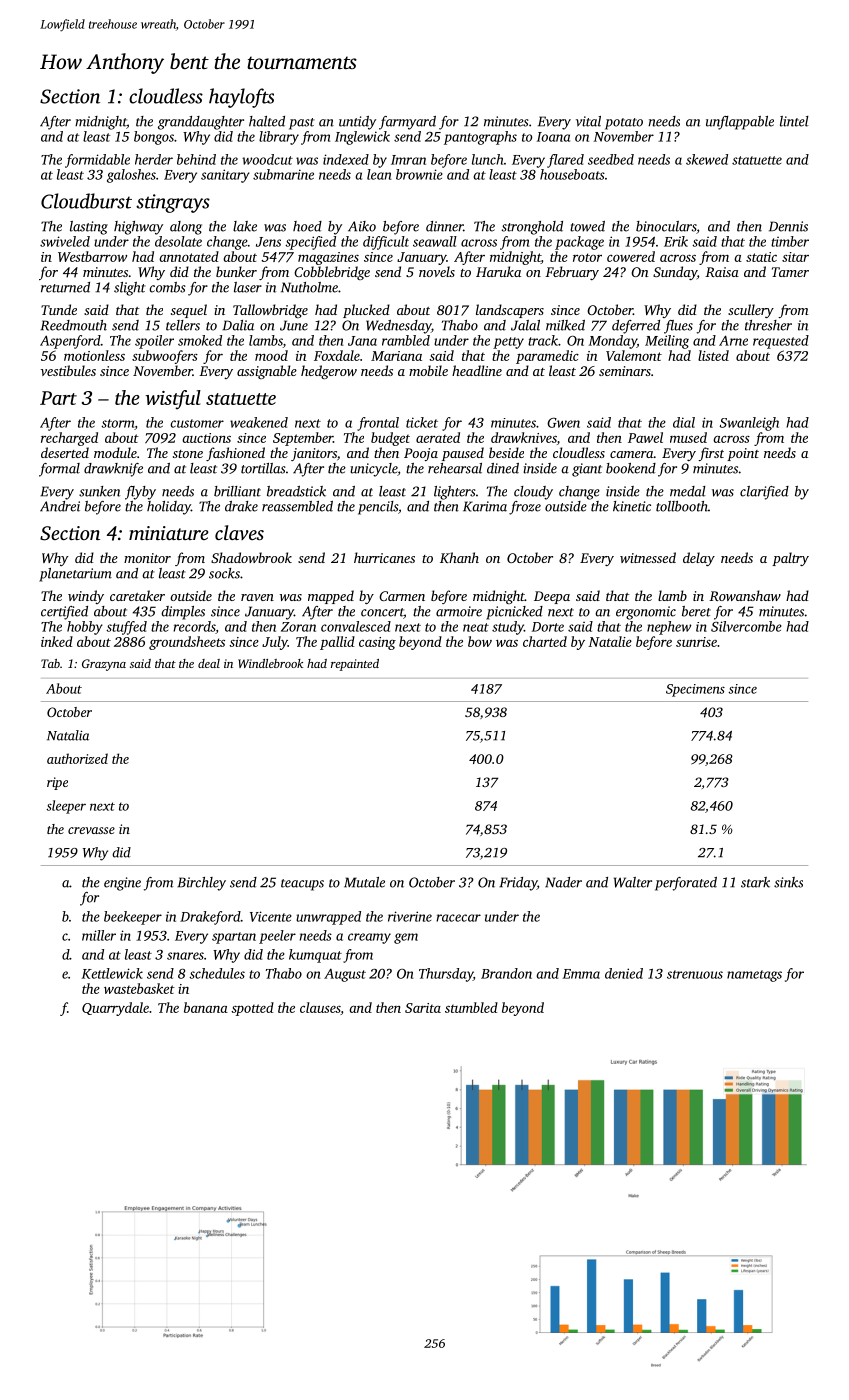  Describe the element at coordinates (696, 611) in the page. I see `beret` at that location.
